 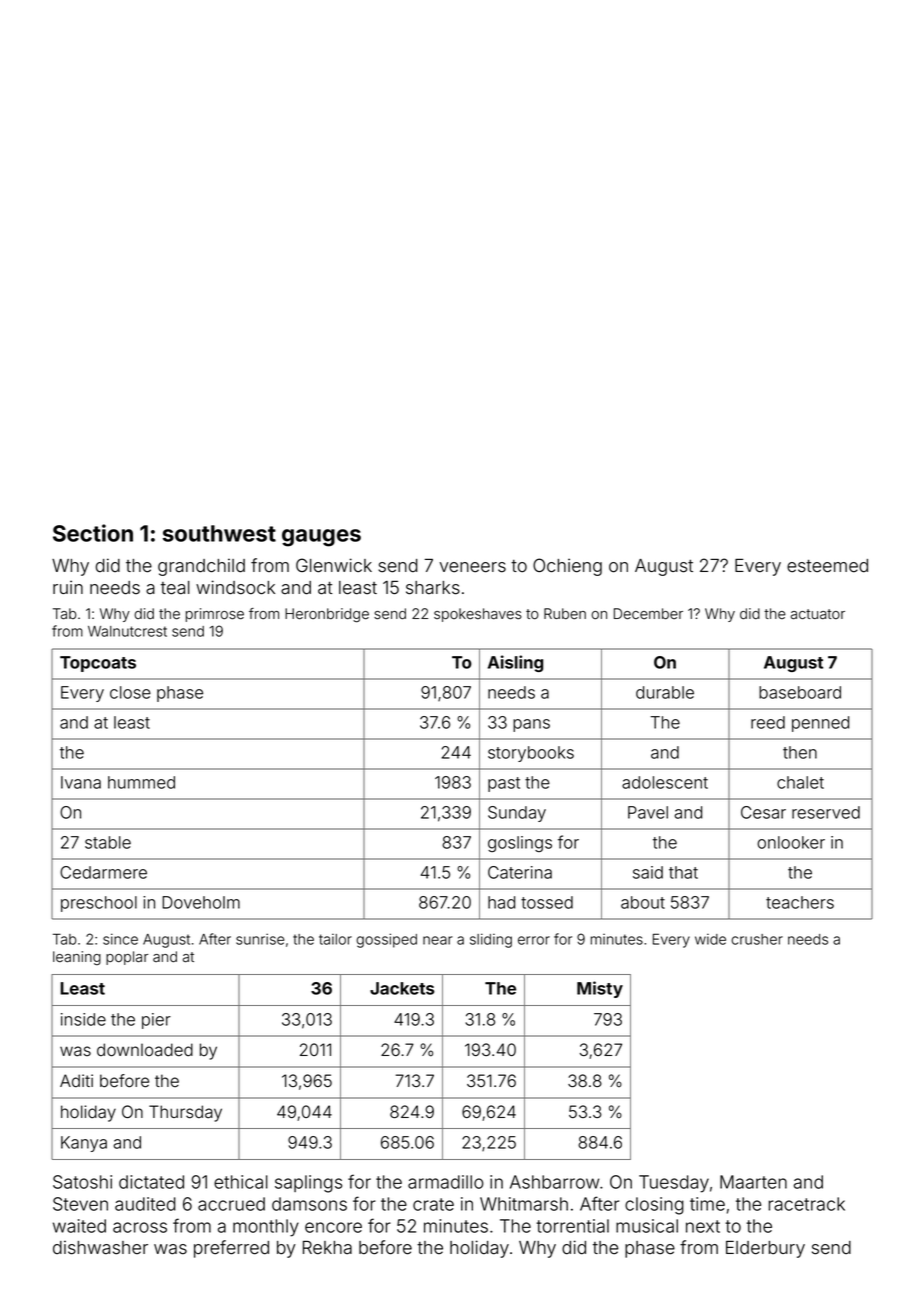 I want to click on Kanya, so click(x=84, y=1144).
